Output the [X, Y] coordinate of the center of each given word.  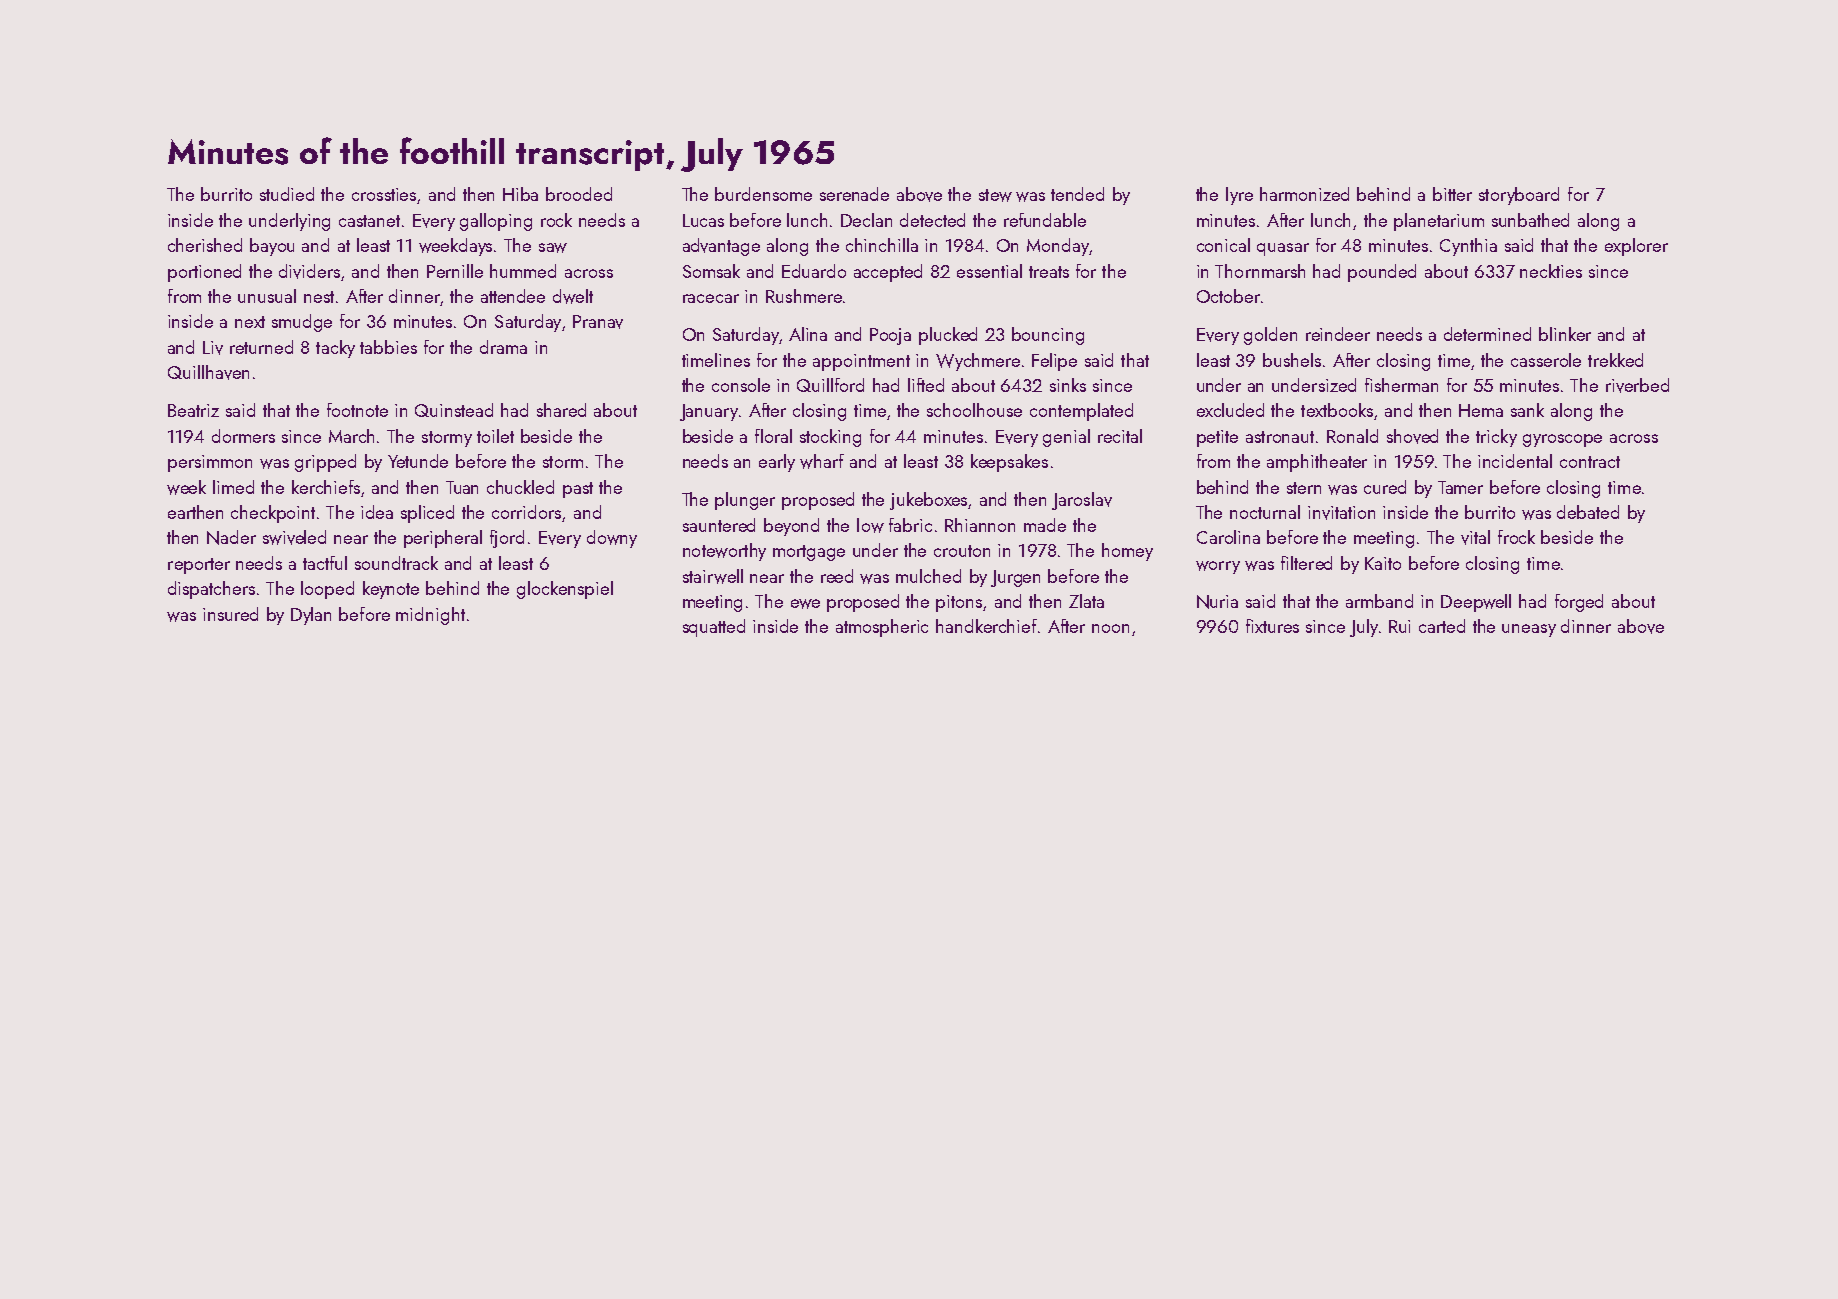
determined [1487, 334]
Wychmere [978, 362]
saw [553, 248]
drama [503, 347]
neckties [1551, 271]
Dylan [311, 616]
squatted [714, 628]
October [1228, 296]
